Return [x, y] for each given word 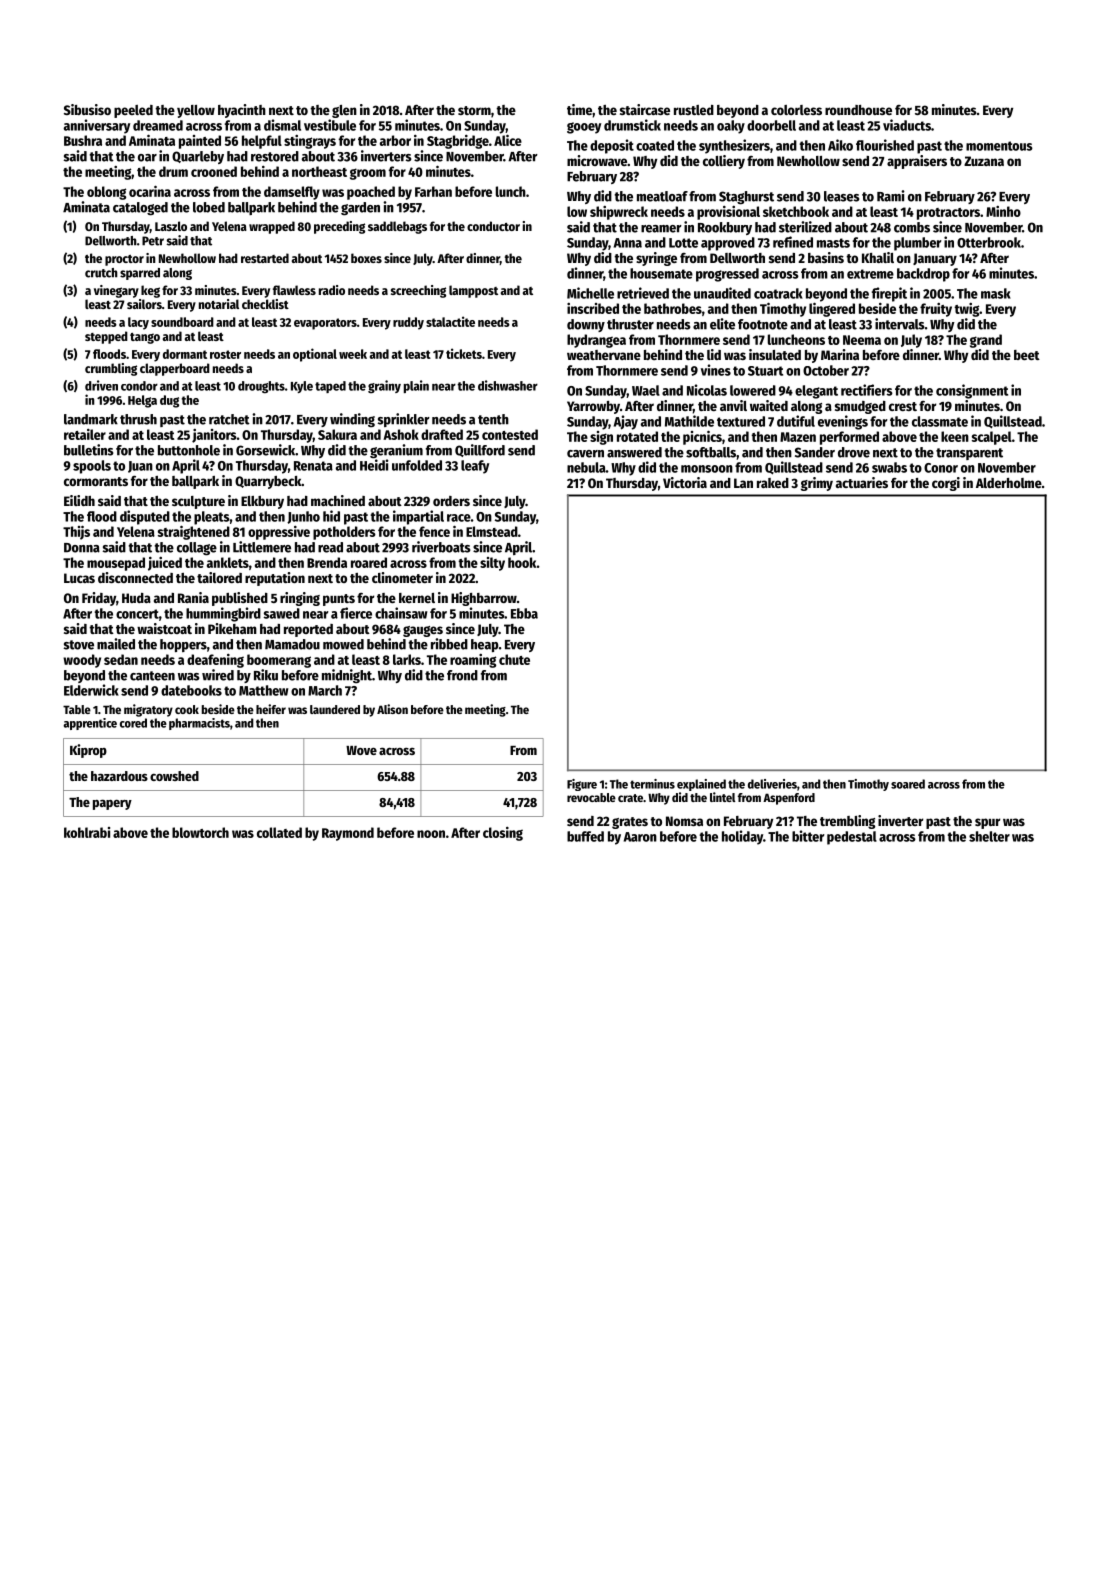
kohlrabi [87, 832]
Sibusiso [87, 109]
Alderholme [1009, 483]
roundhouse [858, 110]
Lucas [79, 578]
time [579, 109]
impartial [418, 517]
